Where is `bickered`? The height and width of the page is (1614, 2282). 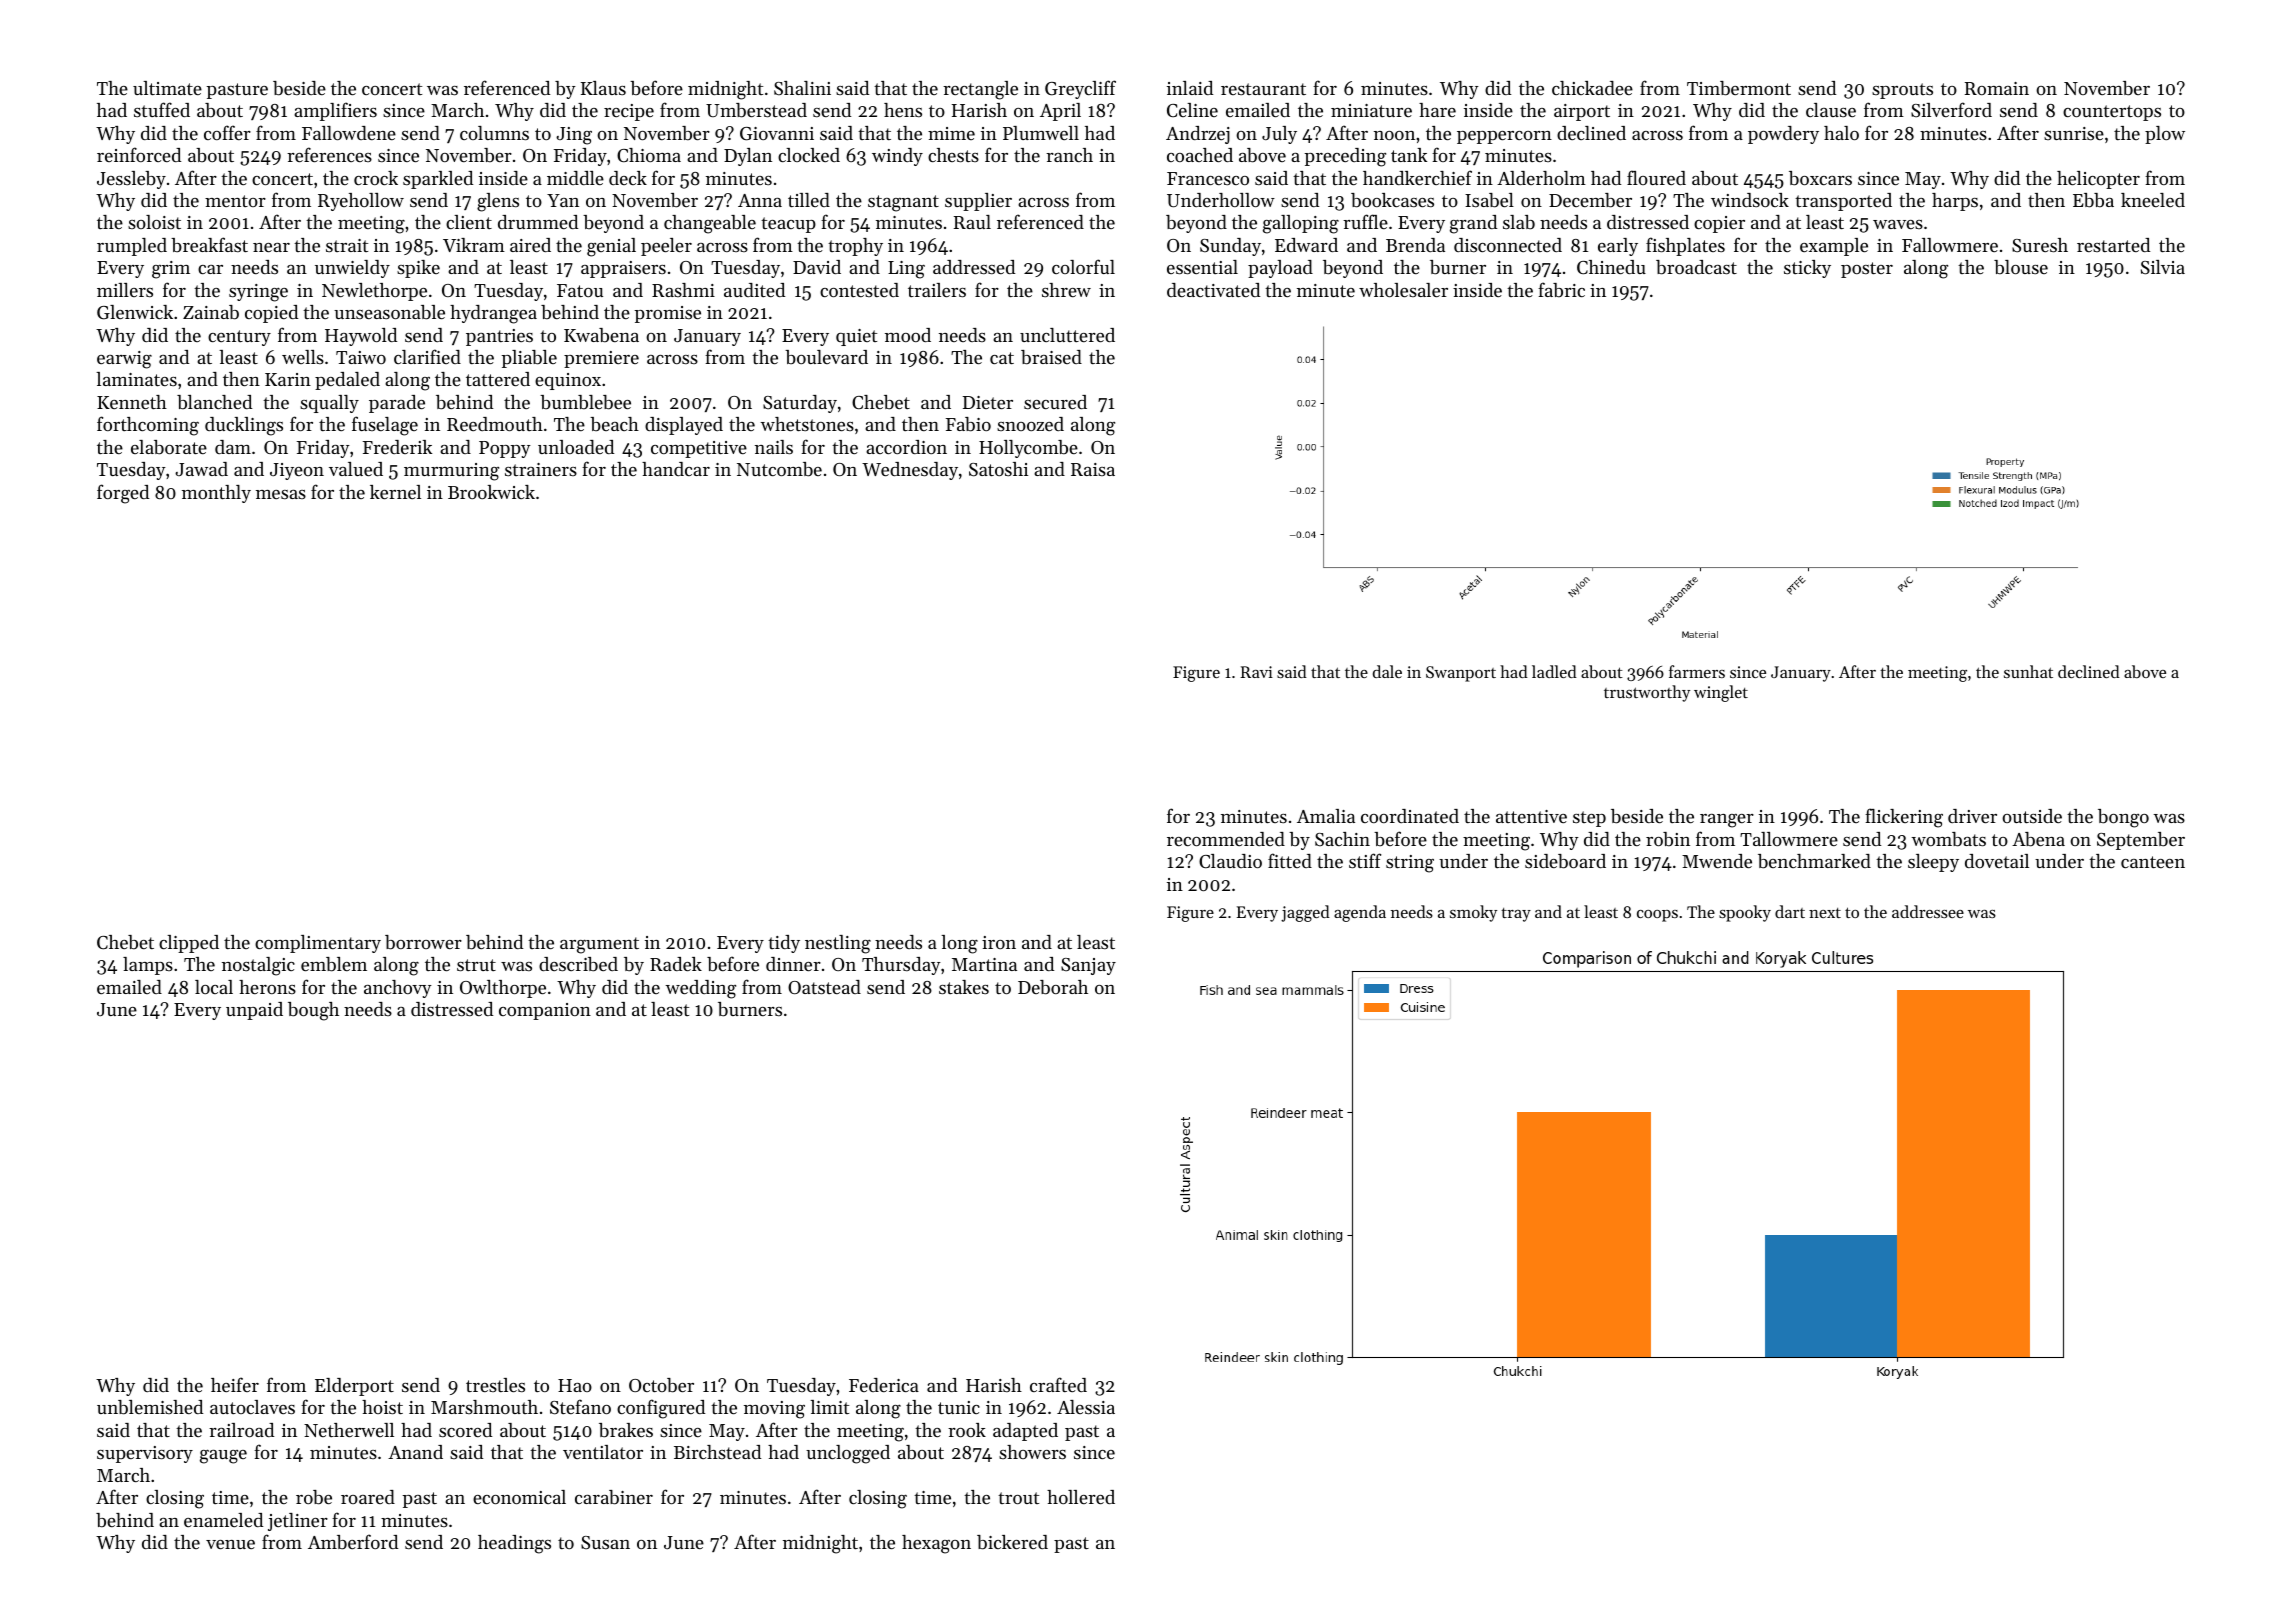
bickered is located at coordinates (1012, 1542).
